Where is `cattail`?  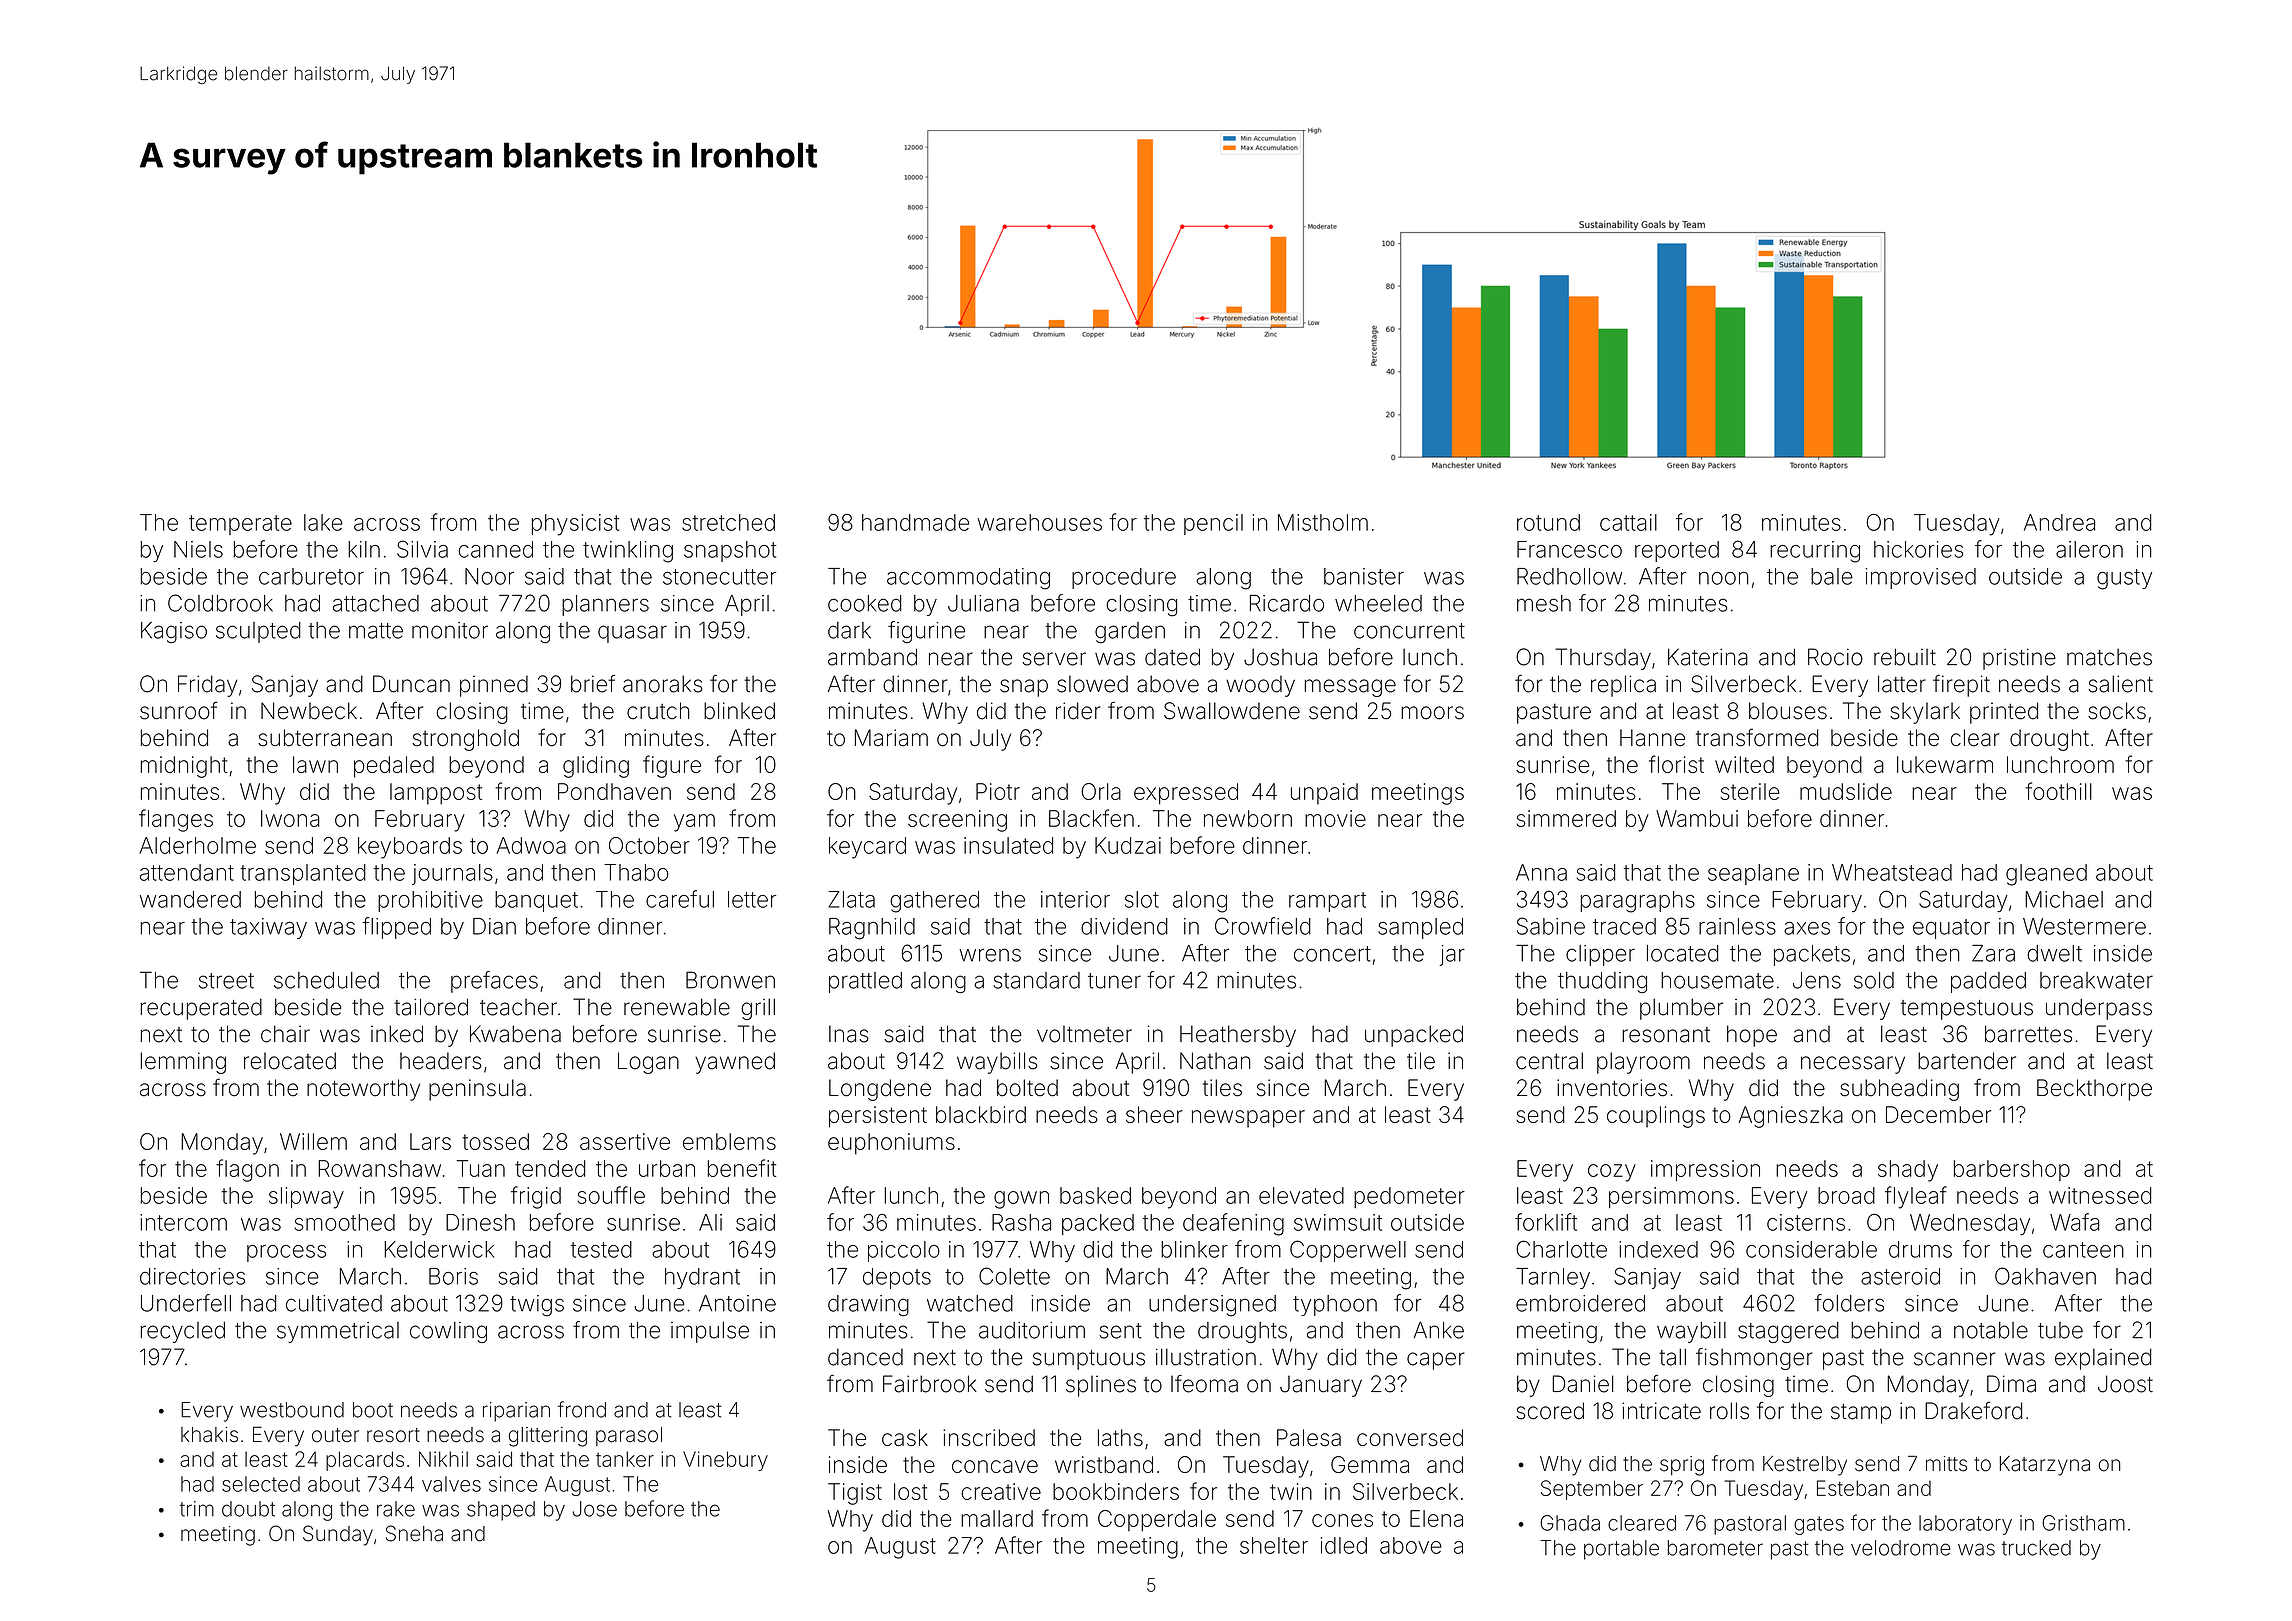
cattail is located at coordinates (1628, 522).
